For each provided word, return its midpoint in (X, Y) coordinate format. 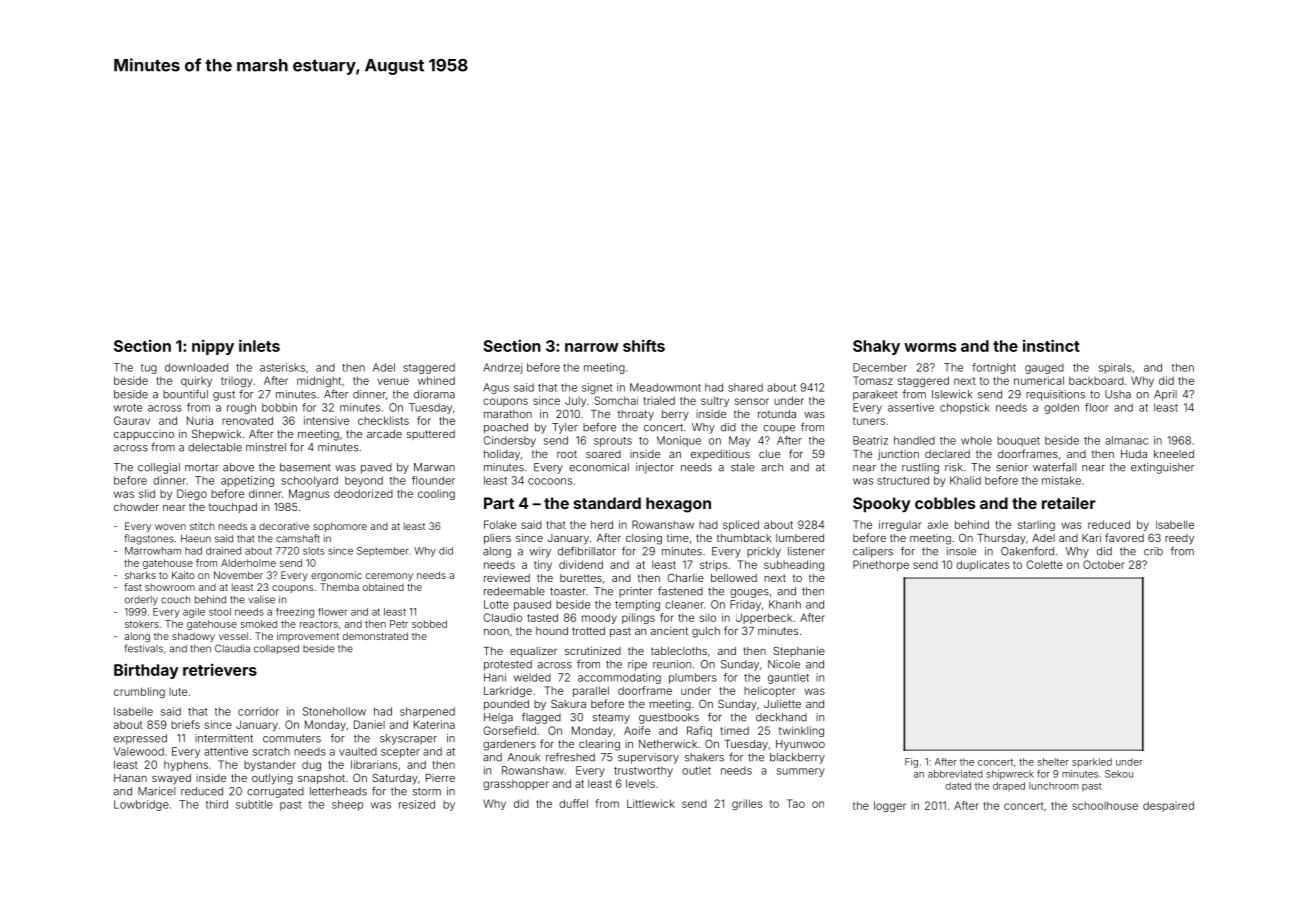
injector (655, 468)
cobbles (945, 503)
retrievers (220, 669)
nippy (213, 347)
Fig (911, 763)
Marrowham (153, 551)
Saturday (395, 779)
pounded (506, 705)
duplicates (982, 565)
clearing (599, 745)
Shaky (876, 347)
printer (636, 592)
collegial (159, 468)
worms (930, 347)
